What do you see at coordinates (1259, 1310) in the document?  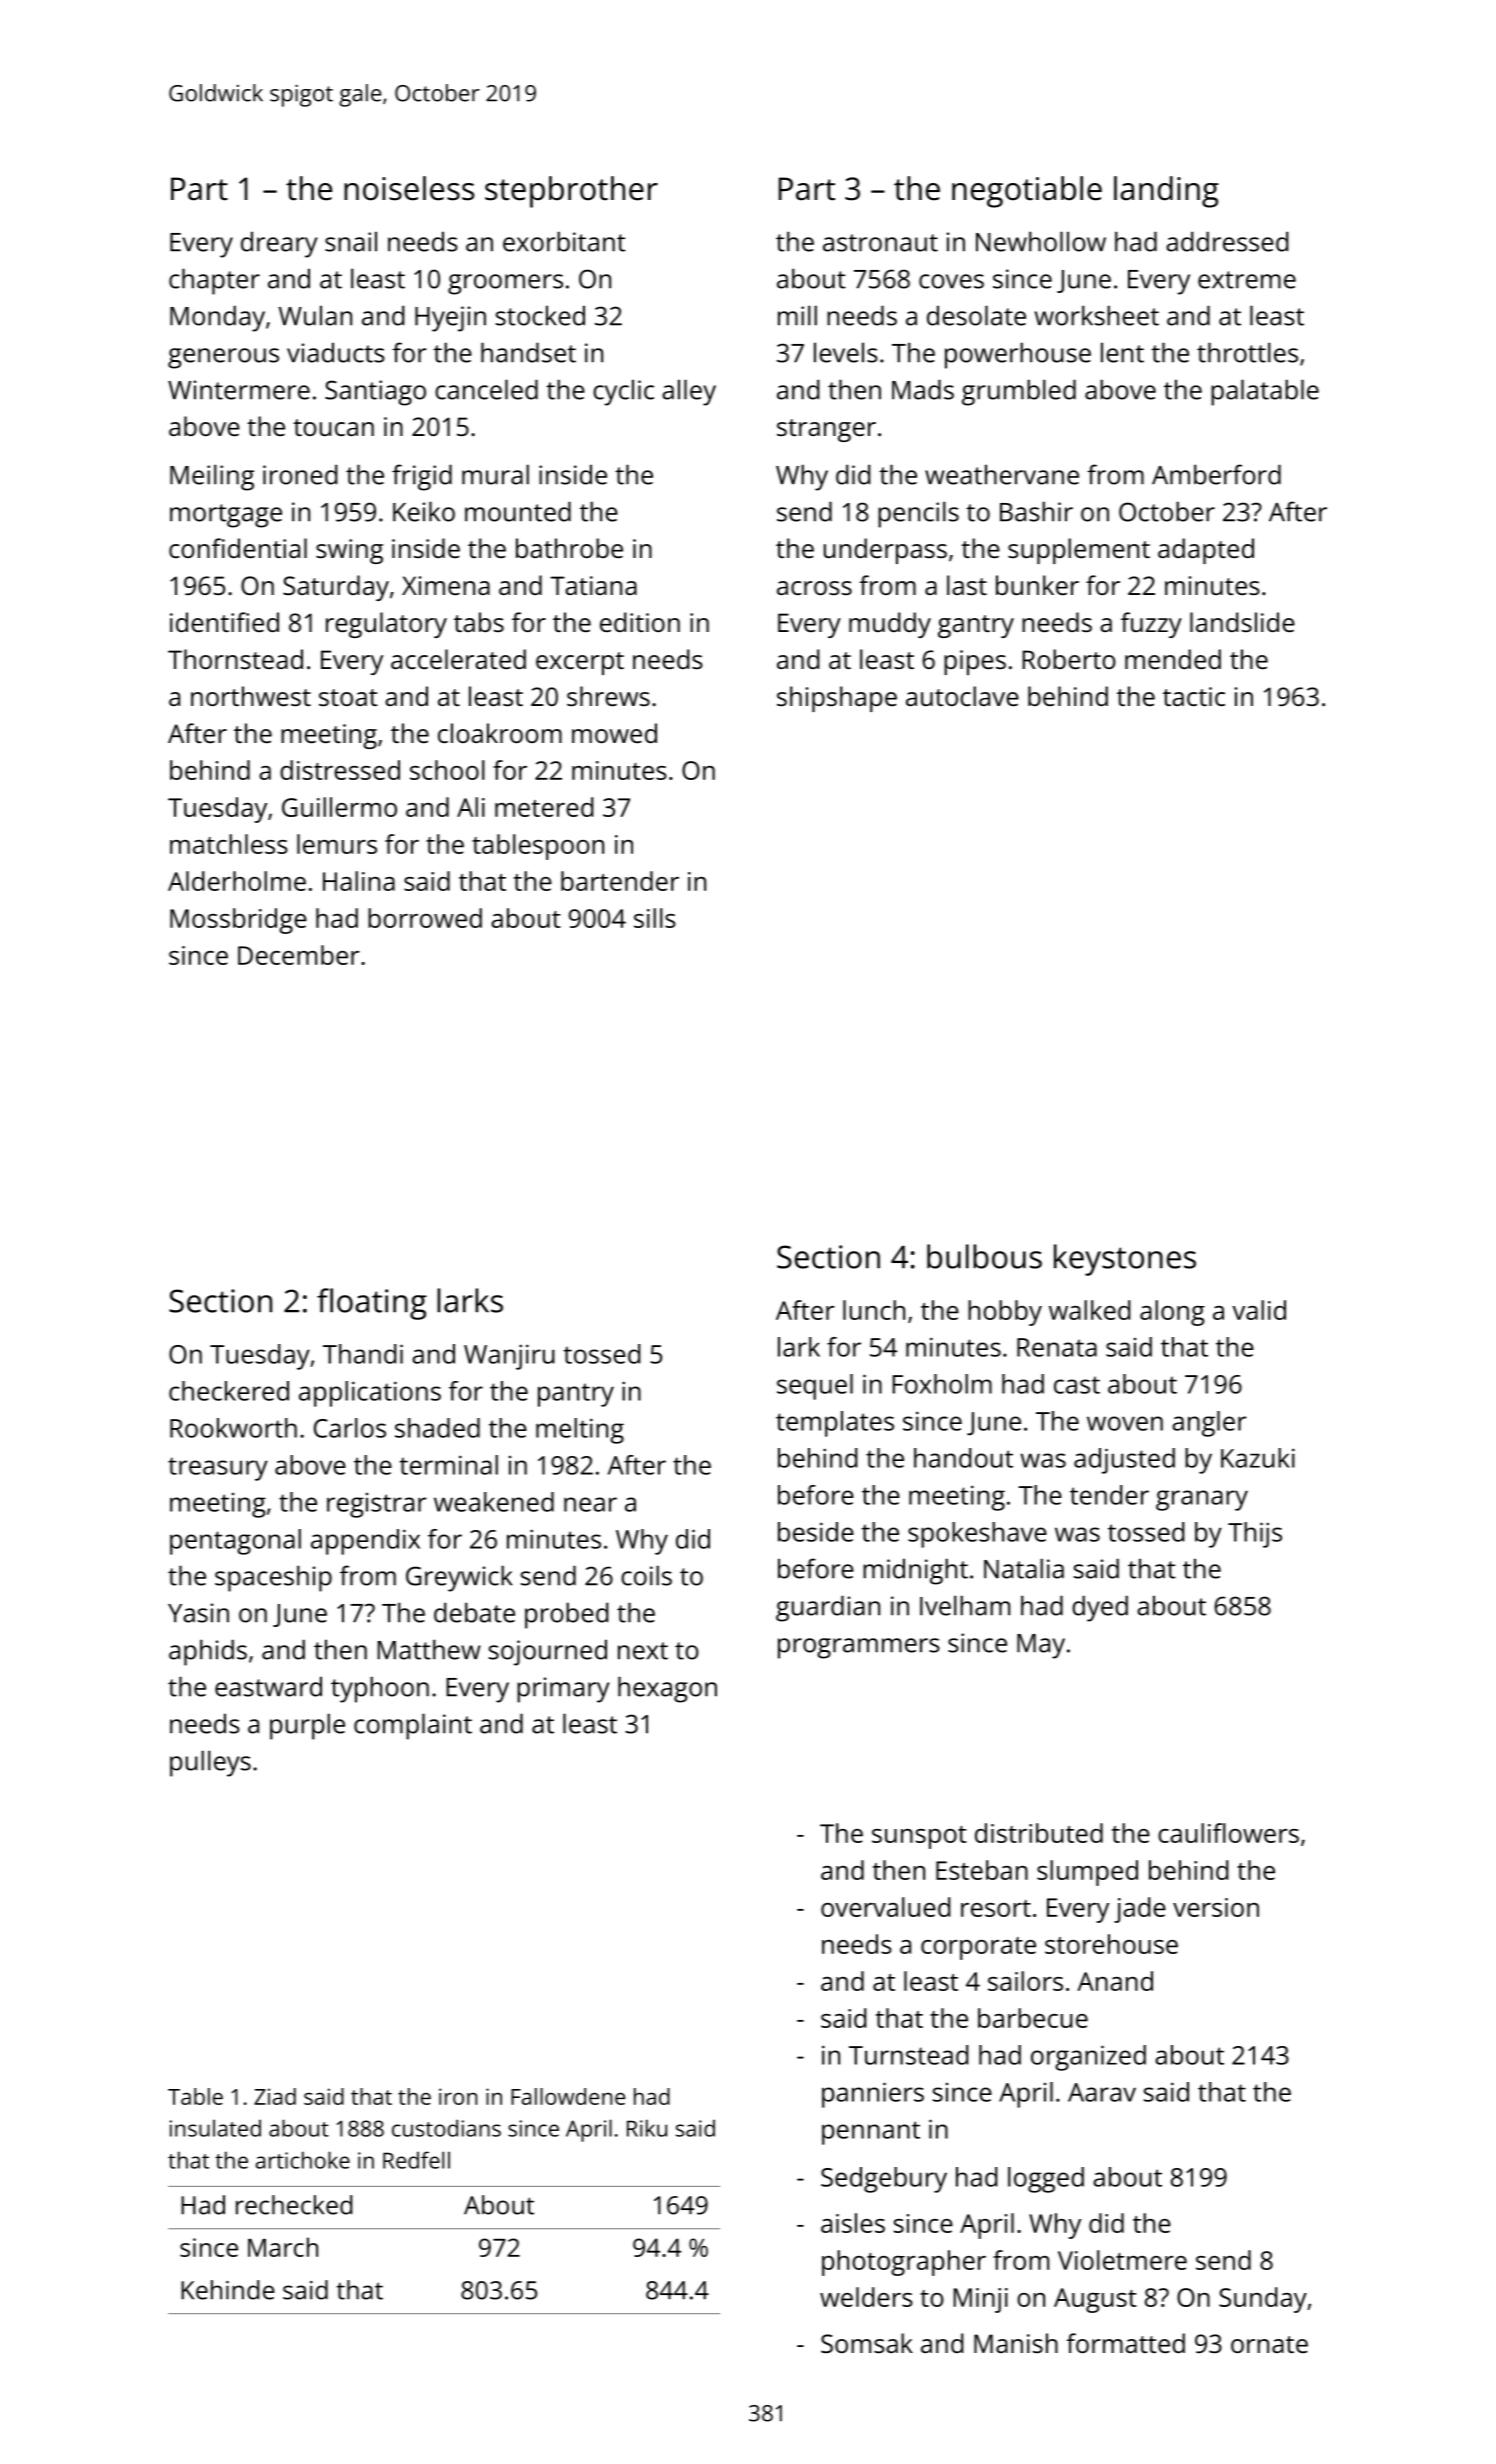 I see `valid` at bounding box center [1259, 1310].
